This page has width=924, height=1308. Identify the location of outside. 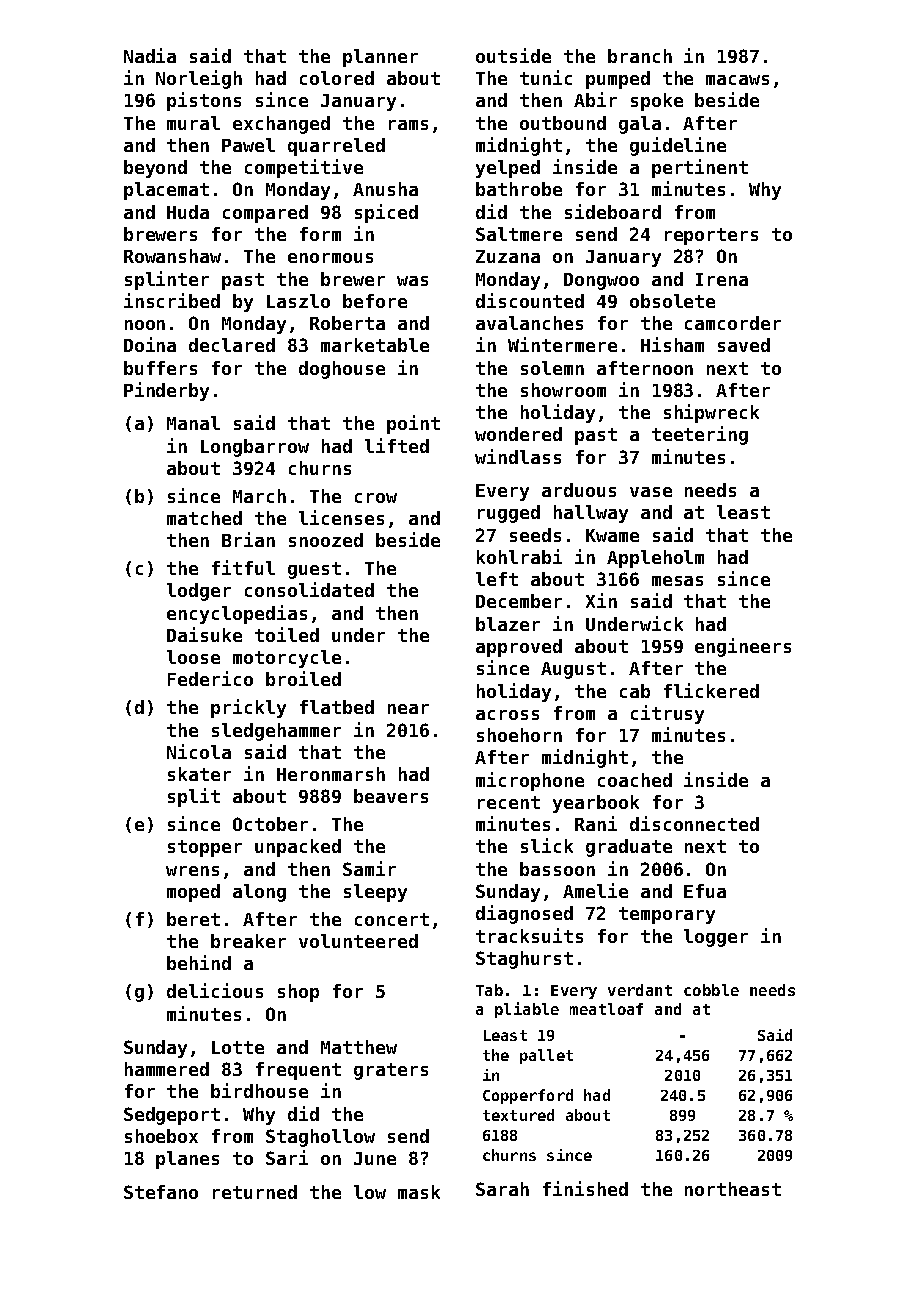
(513, 55).
